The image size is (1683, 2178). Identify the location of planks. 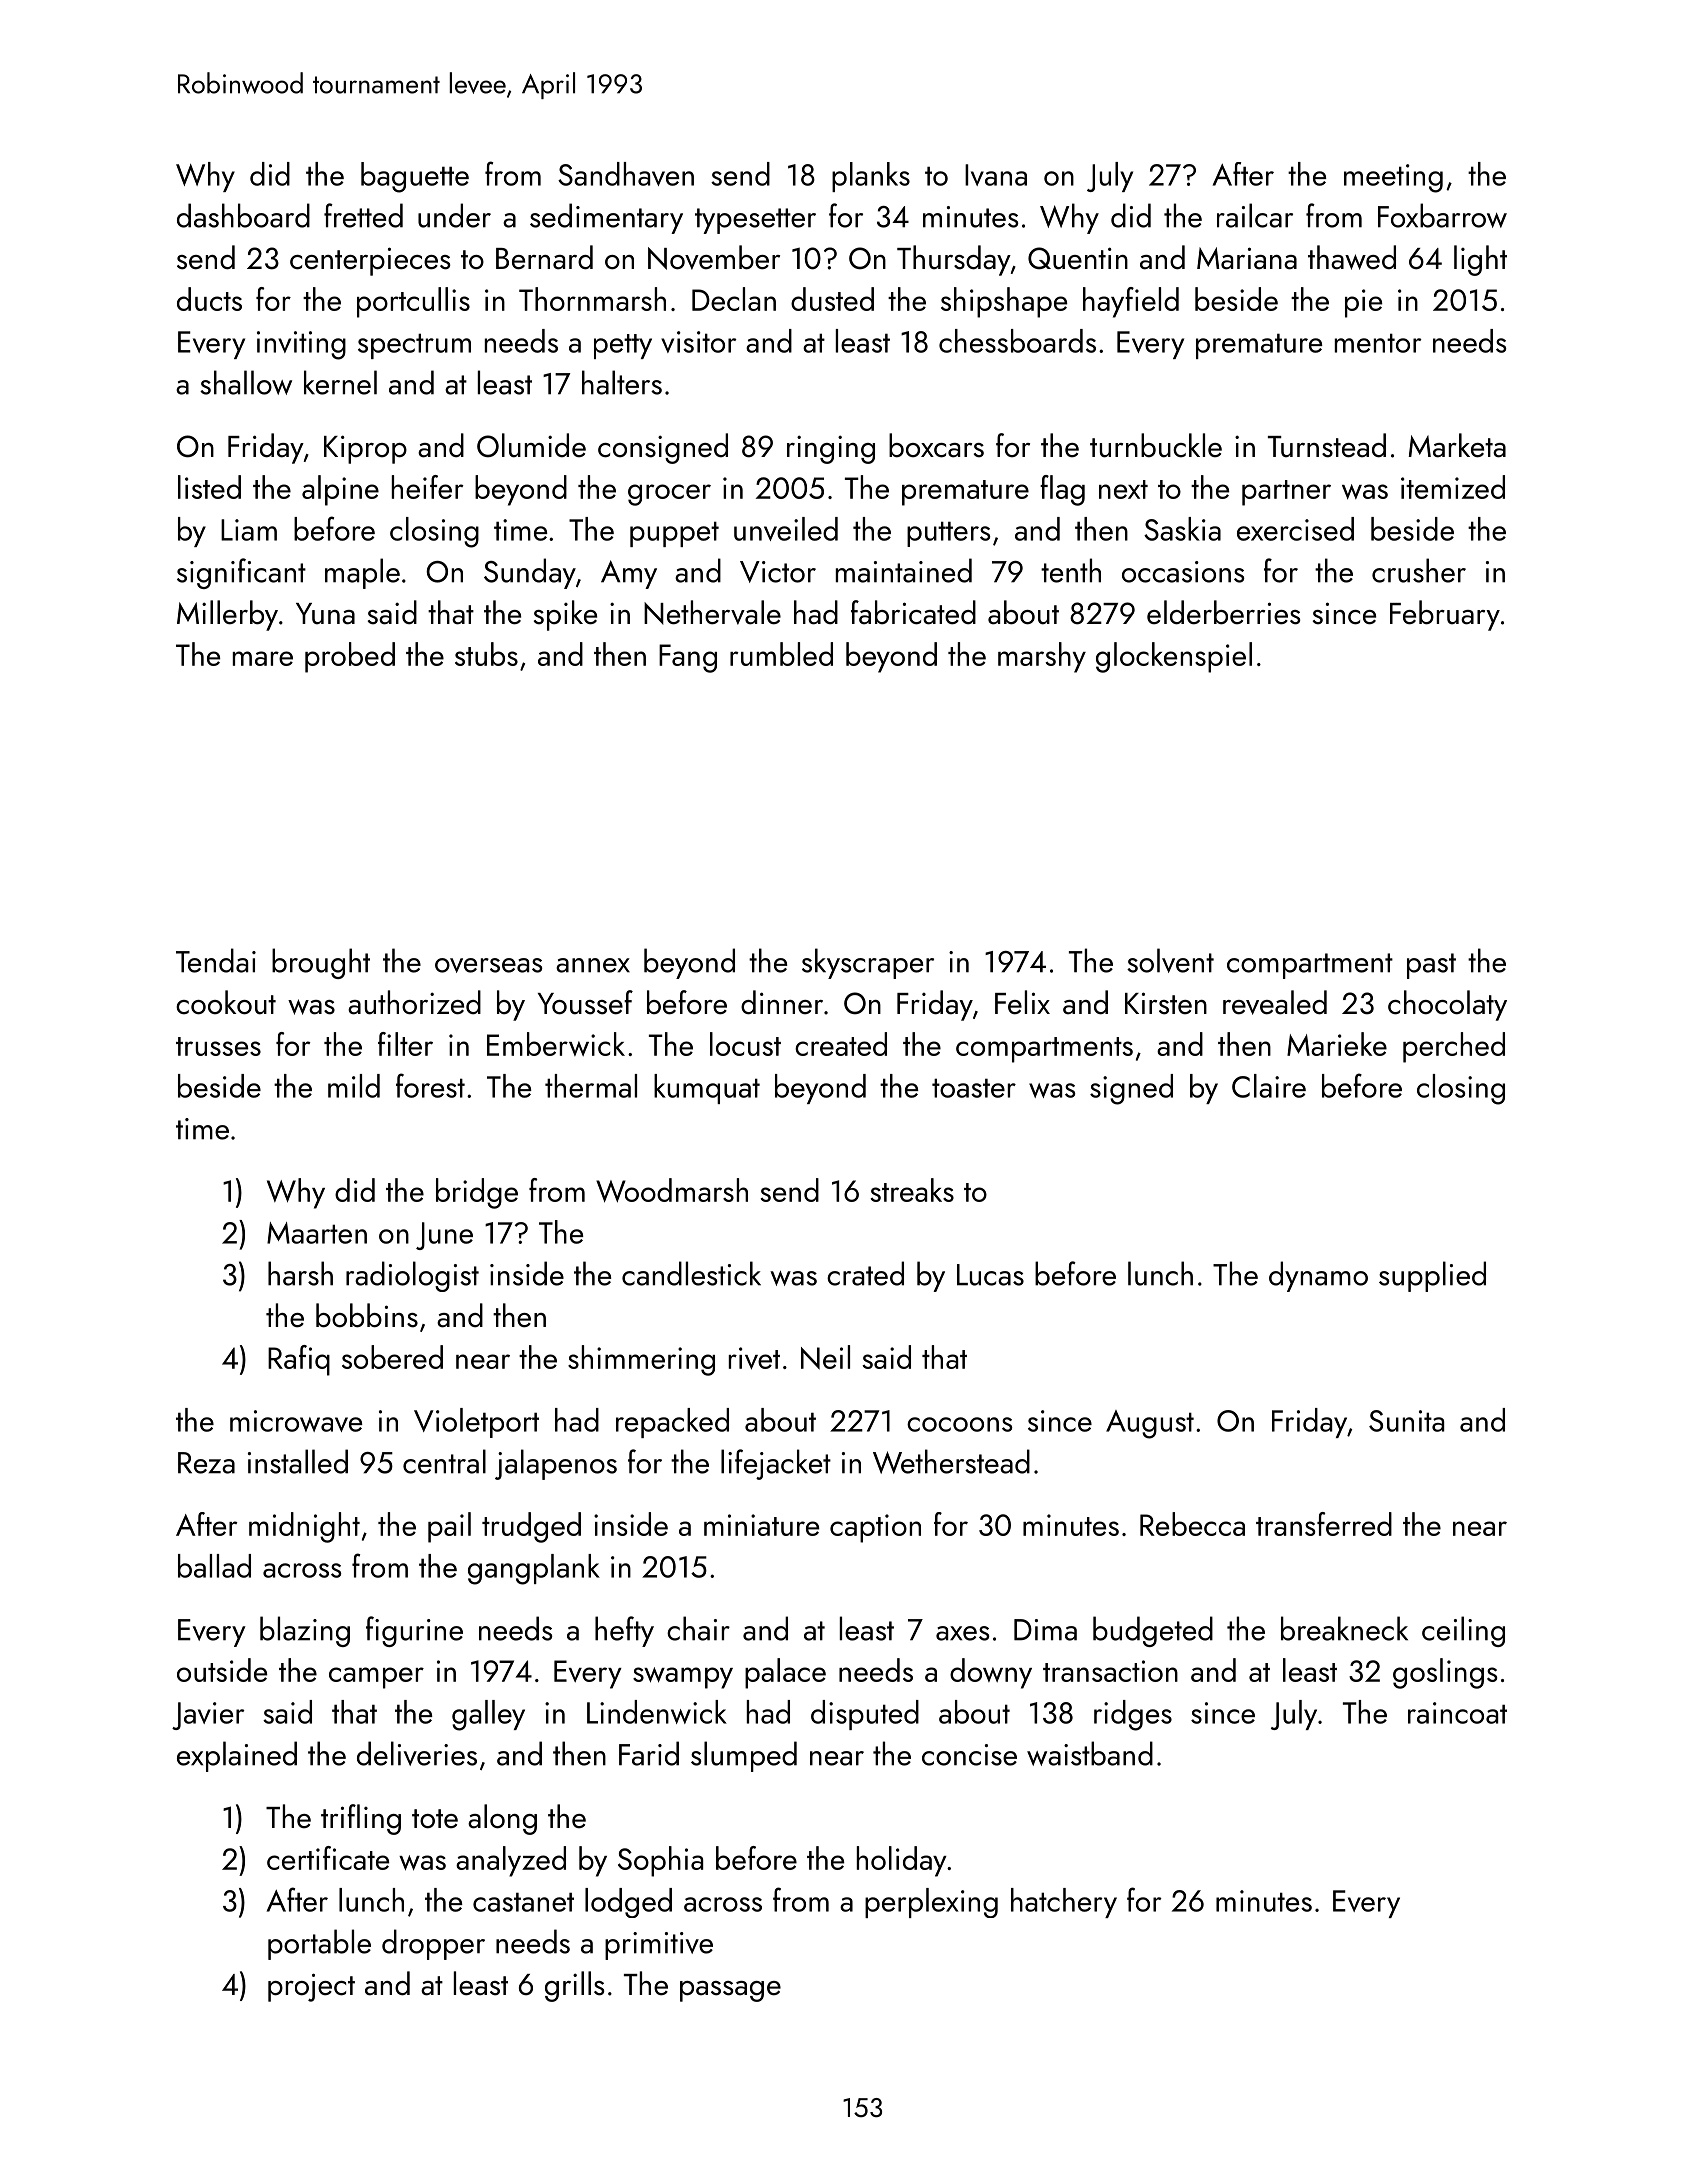
(871, 177).
